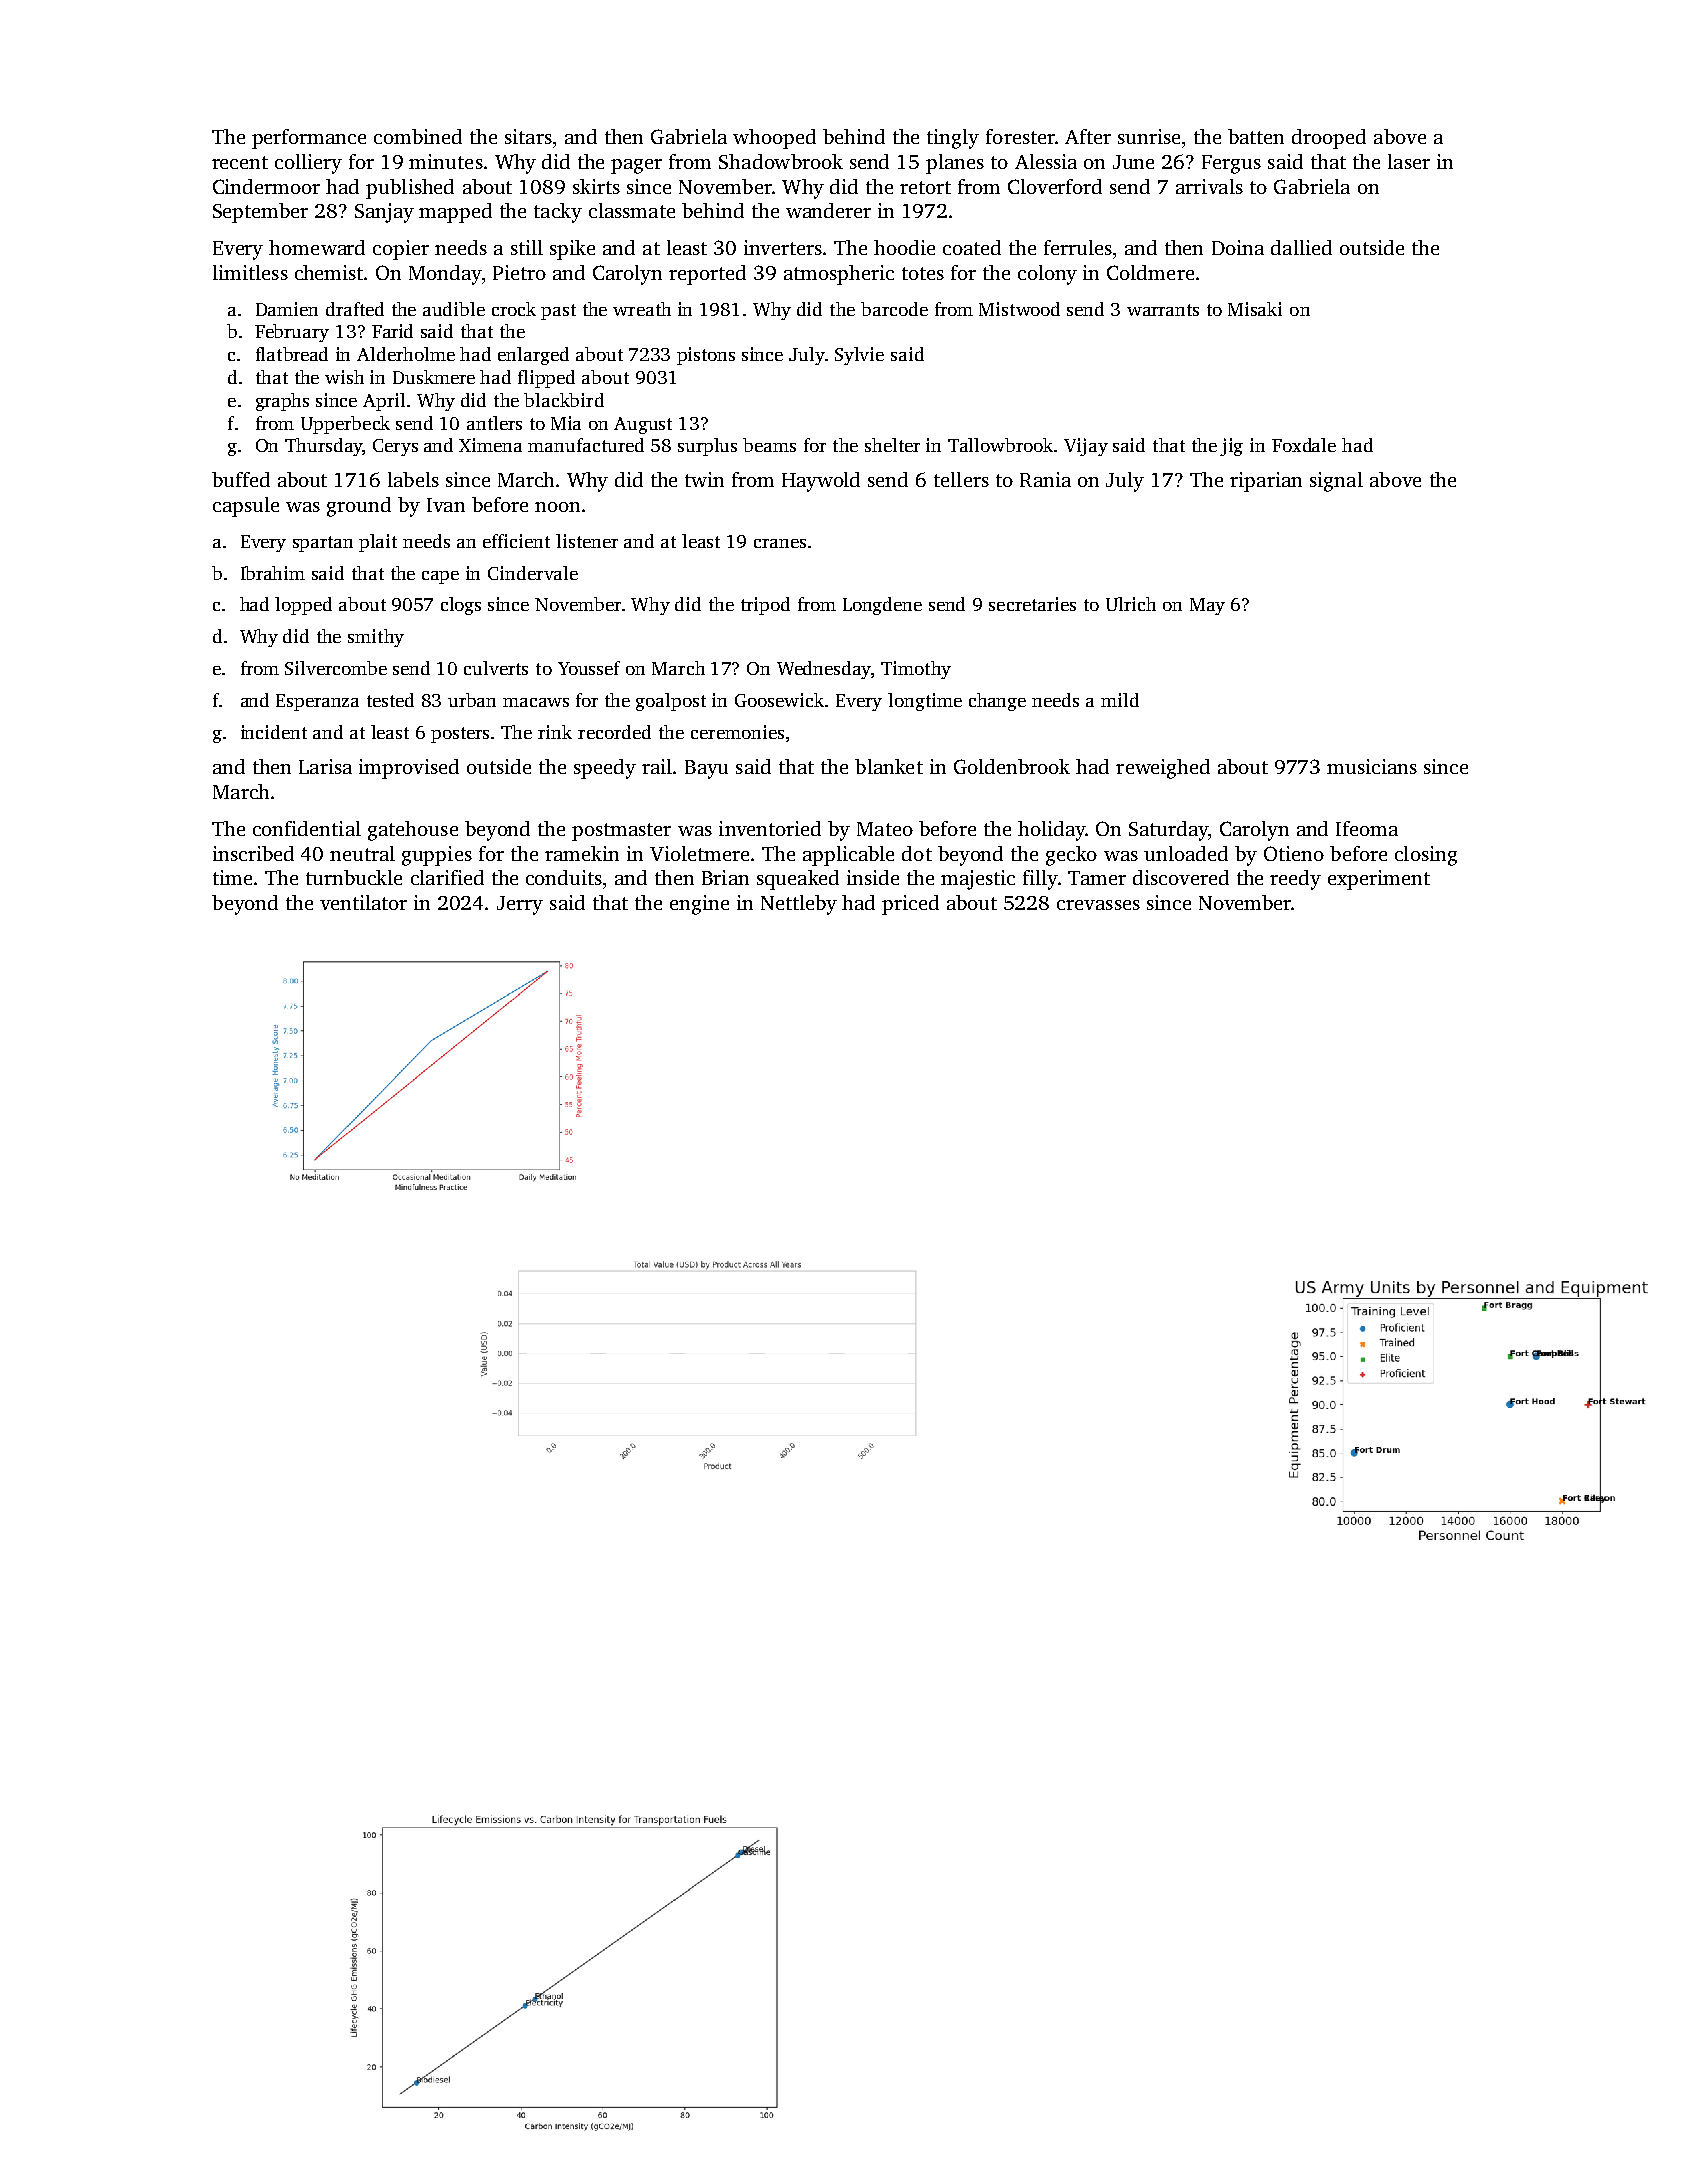 The height and width of the image is (2178, 1683). What do you see at coordinates (885, 829) in the image?
I see `Mateo` at bounding box center [885, 829].
